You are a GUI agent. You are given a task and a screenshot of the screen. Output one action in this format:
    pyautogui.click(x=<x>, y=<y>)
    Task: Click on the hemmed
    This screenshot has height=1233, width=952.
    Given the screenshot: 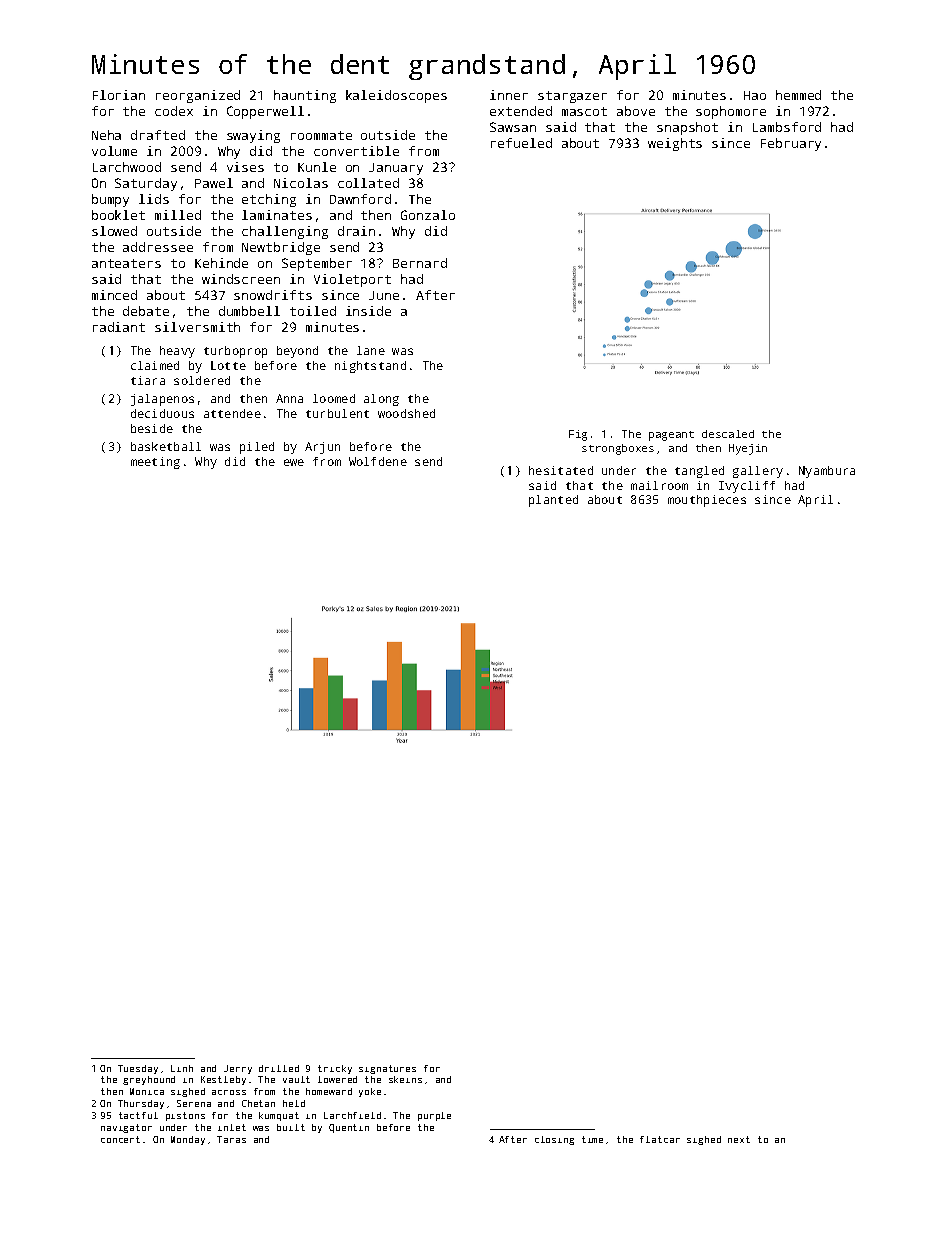 What is the action you would take?
    pyautogui.click(x=798, y=95)
